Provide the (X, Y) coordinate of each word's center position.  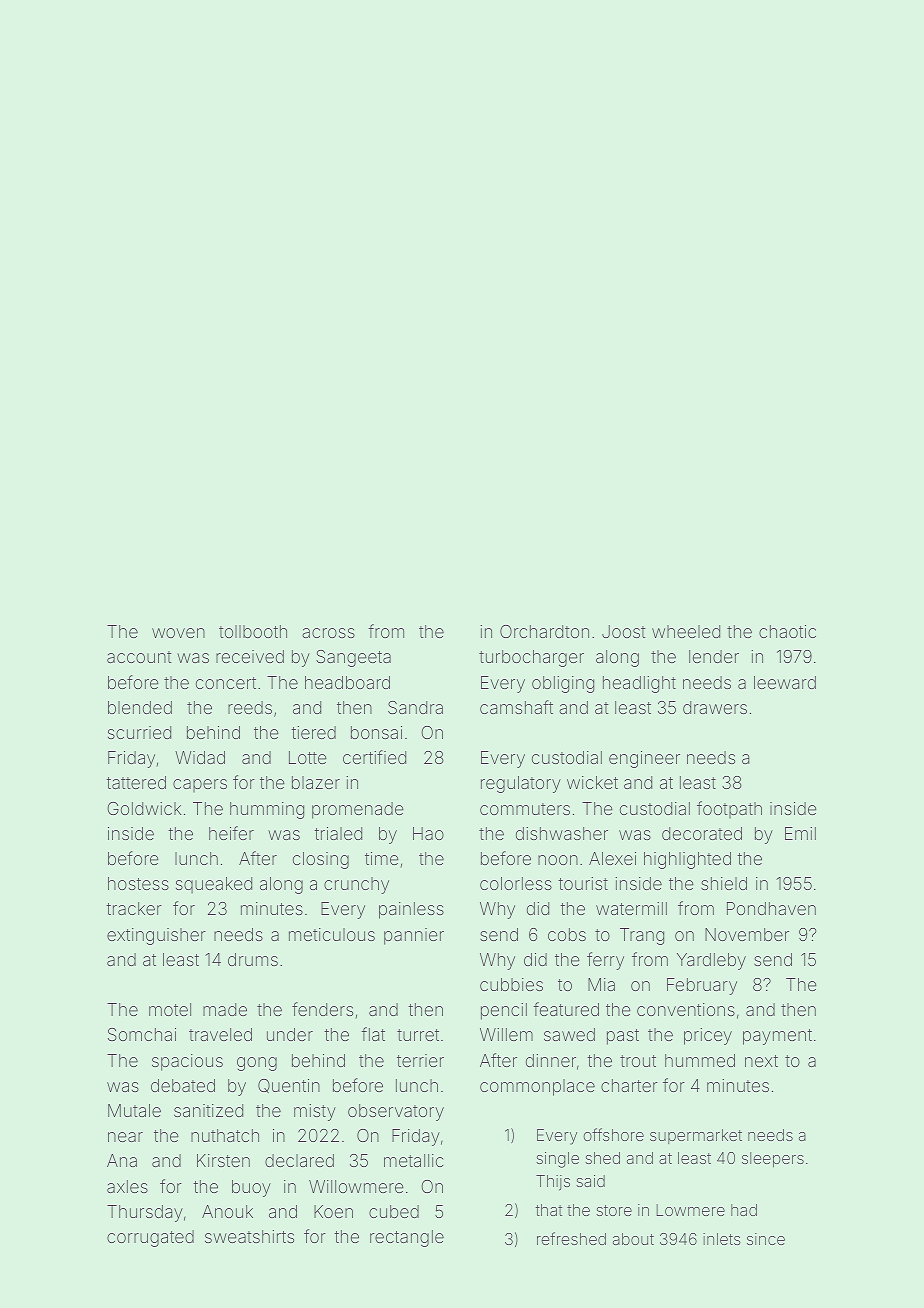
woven (178, 633)
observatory (396, 1112)
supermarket (696, 1136)
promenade (358, 810)
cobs (567, 934)
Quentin (289, 1086)
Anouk (227, 1211)
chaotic (787, 631)
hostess (138, 883)
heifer (231, 833)
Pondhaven (771, 908)
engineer (644, 759)
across (328, 633)
